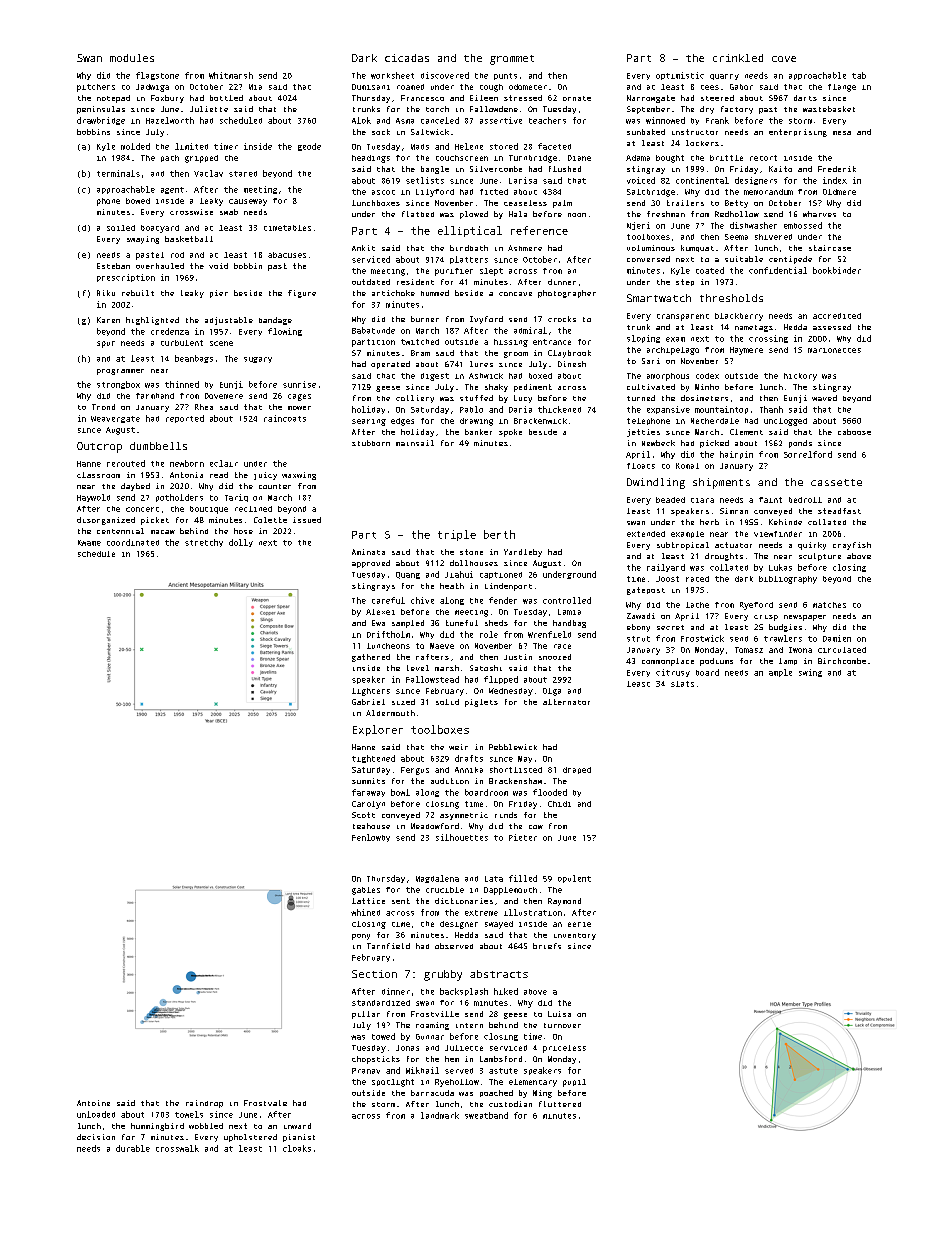 This screenshot has height=1233, width=952. Describe the element at coordinates (567, 600) in the screenshot. I see `controlled` at that location.
